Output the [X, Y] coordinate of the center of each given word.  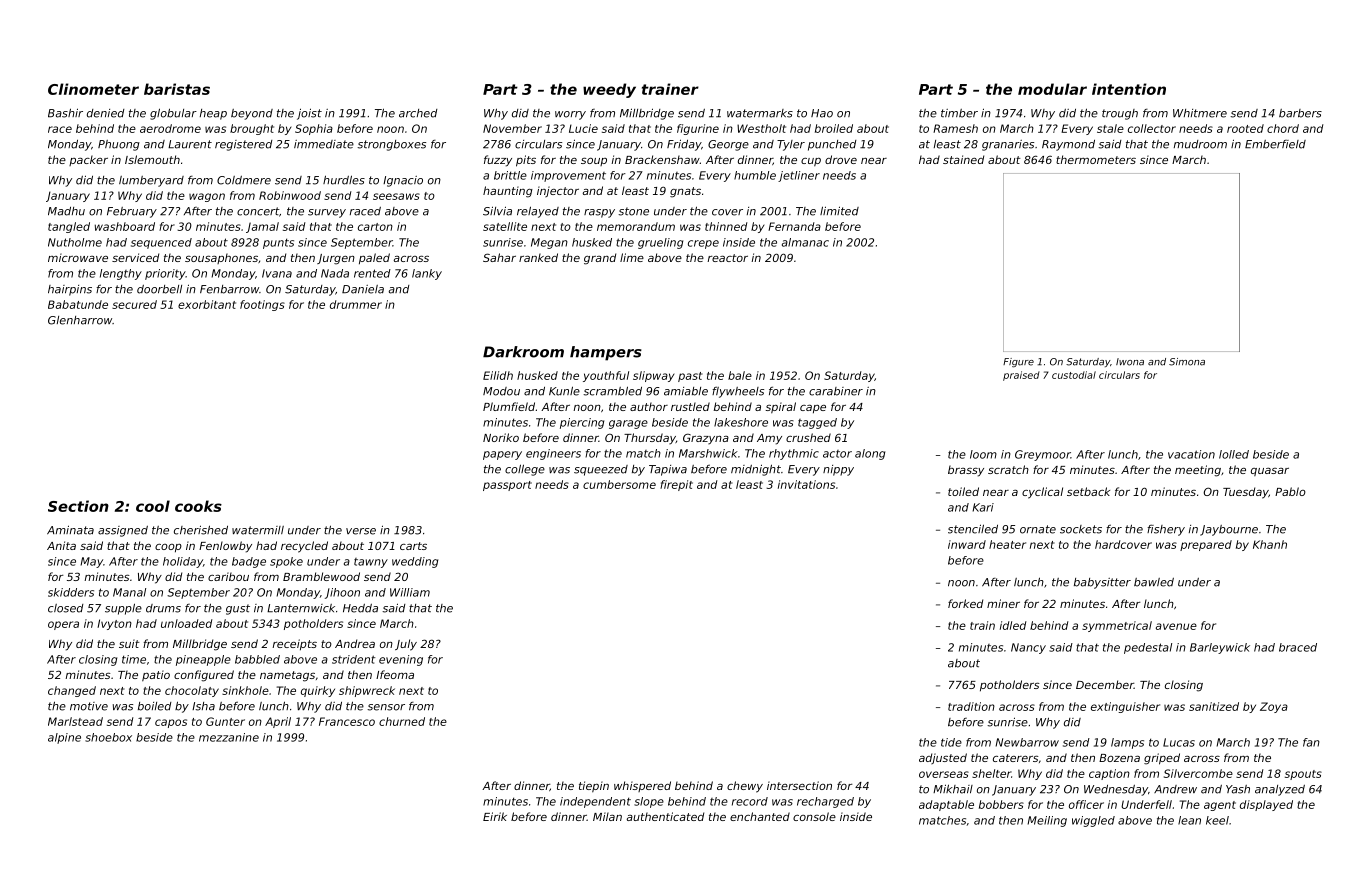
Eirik [495, 816]
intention [1129, 89]
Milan [607, 816]
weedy [609, 90]
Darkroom [523, 352]
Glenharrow [80, 320]
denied [106, 113]
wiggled [1093, 821]
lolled [1234, 454]
